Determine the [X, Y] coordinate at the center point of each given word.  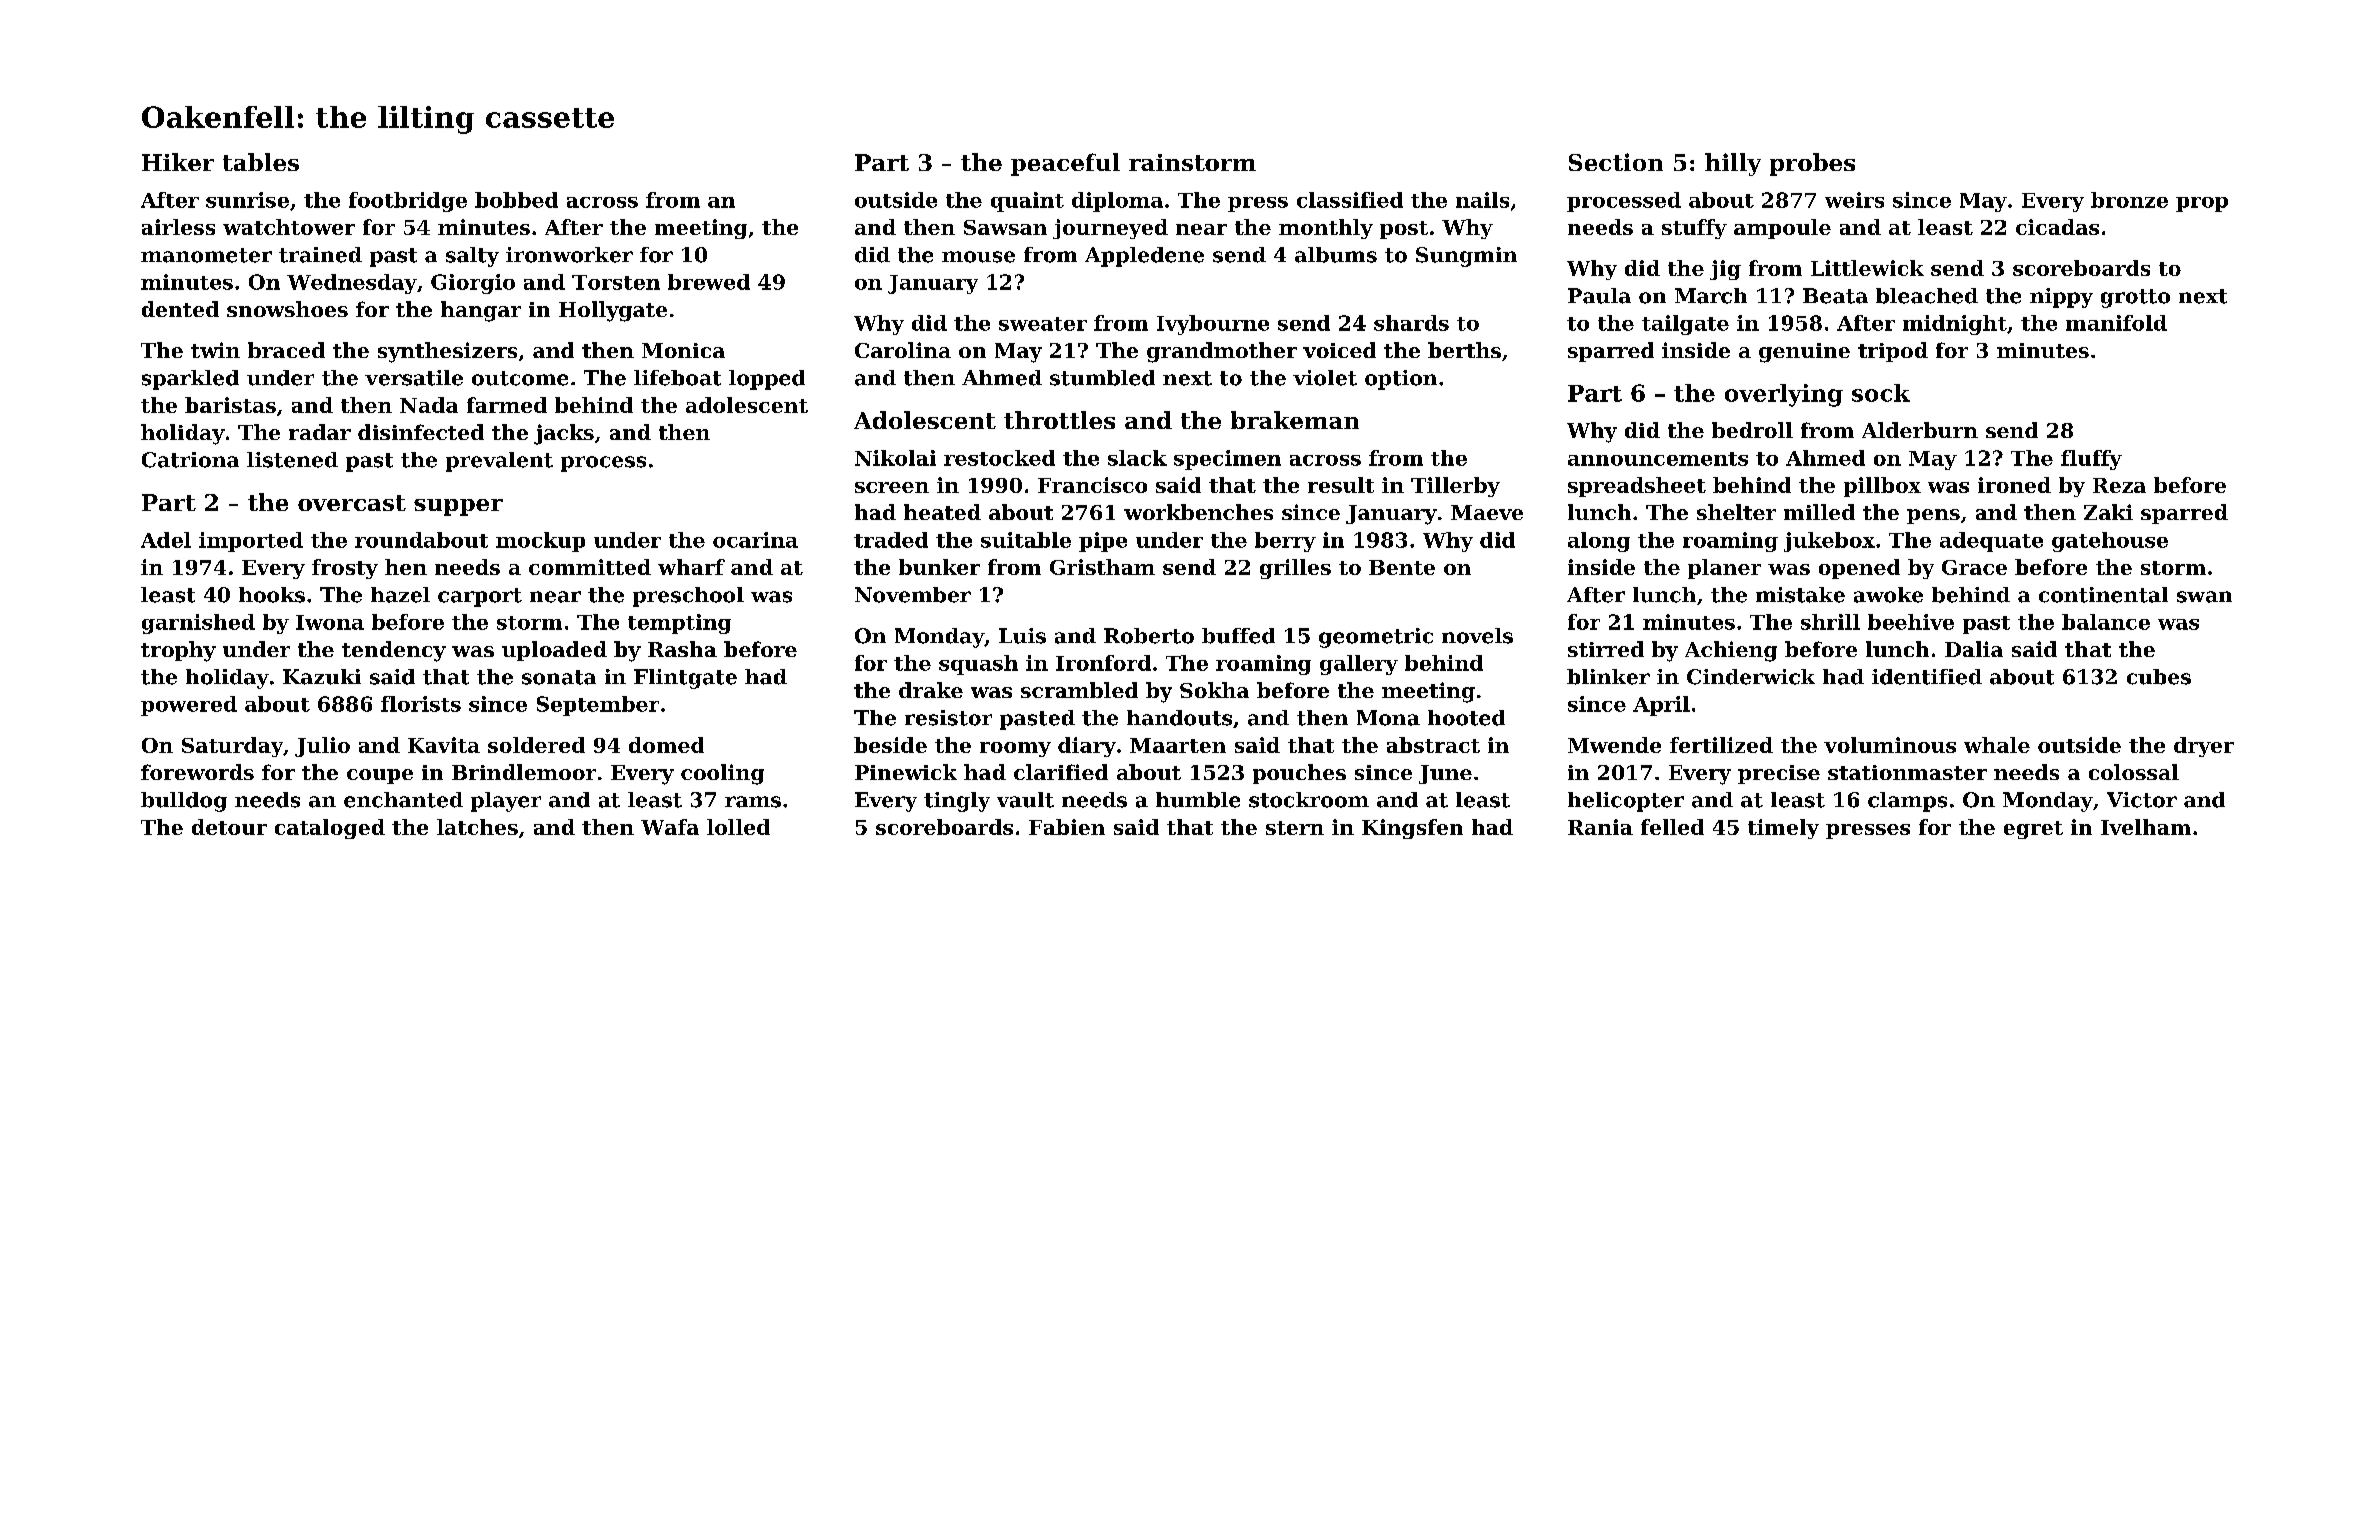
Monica [683, 350]
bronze [2129, 200]
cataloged [330, 829]
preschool [688, 597]
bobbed [516, 200]
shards [1411, 323]
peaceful [1065, 164]
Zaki [2108, 512]
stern [1295, 828]
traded [891, 540]
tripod [1893, 352]
